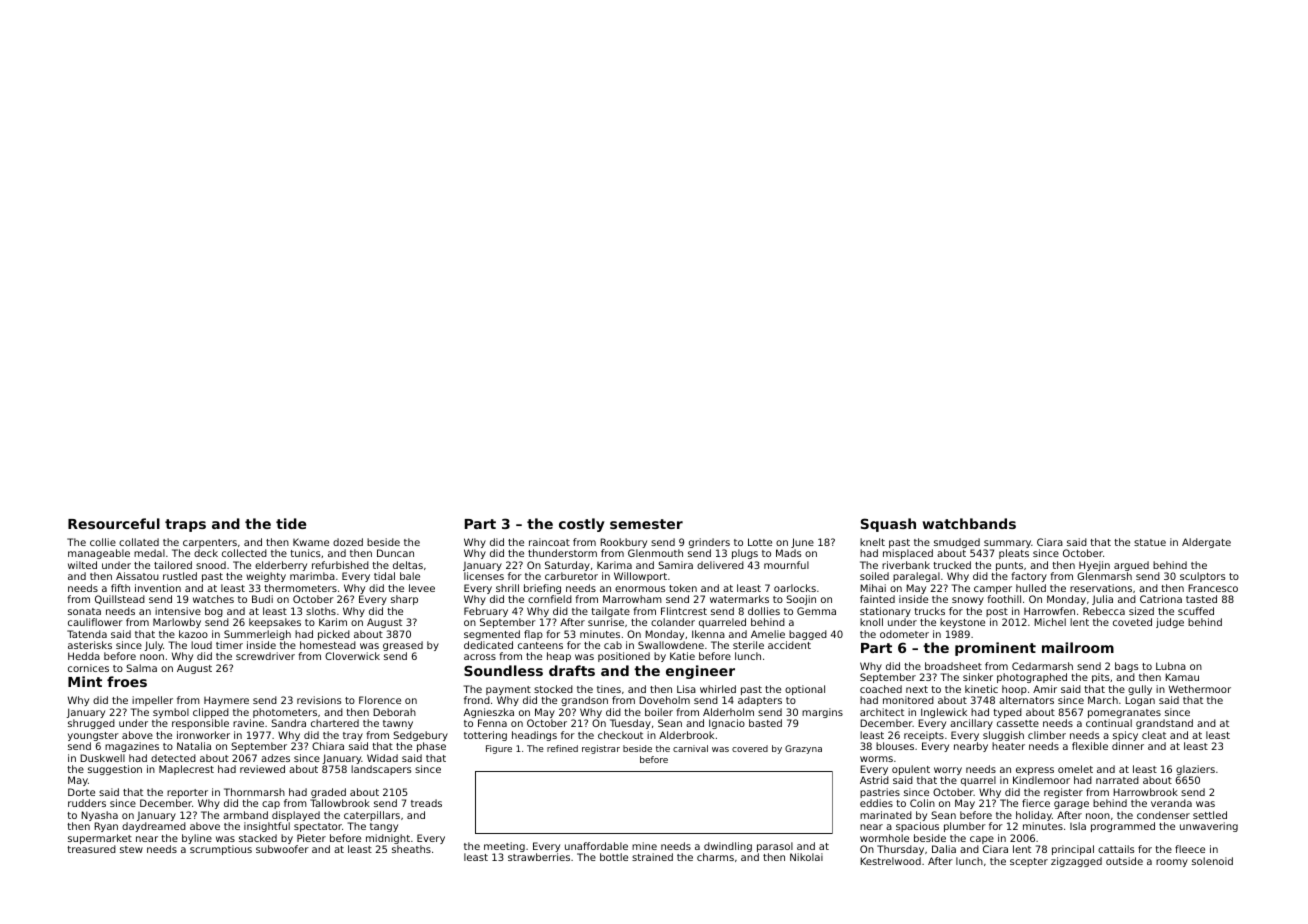  Describe the element at coordinates (103, 542) in the screenshot. I see `collie` at that location.
